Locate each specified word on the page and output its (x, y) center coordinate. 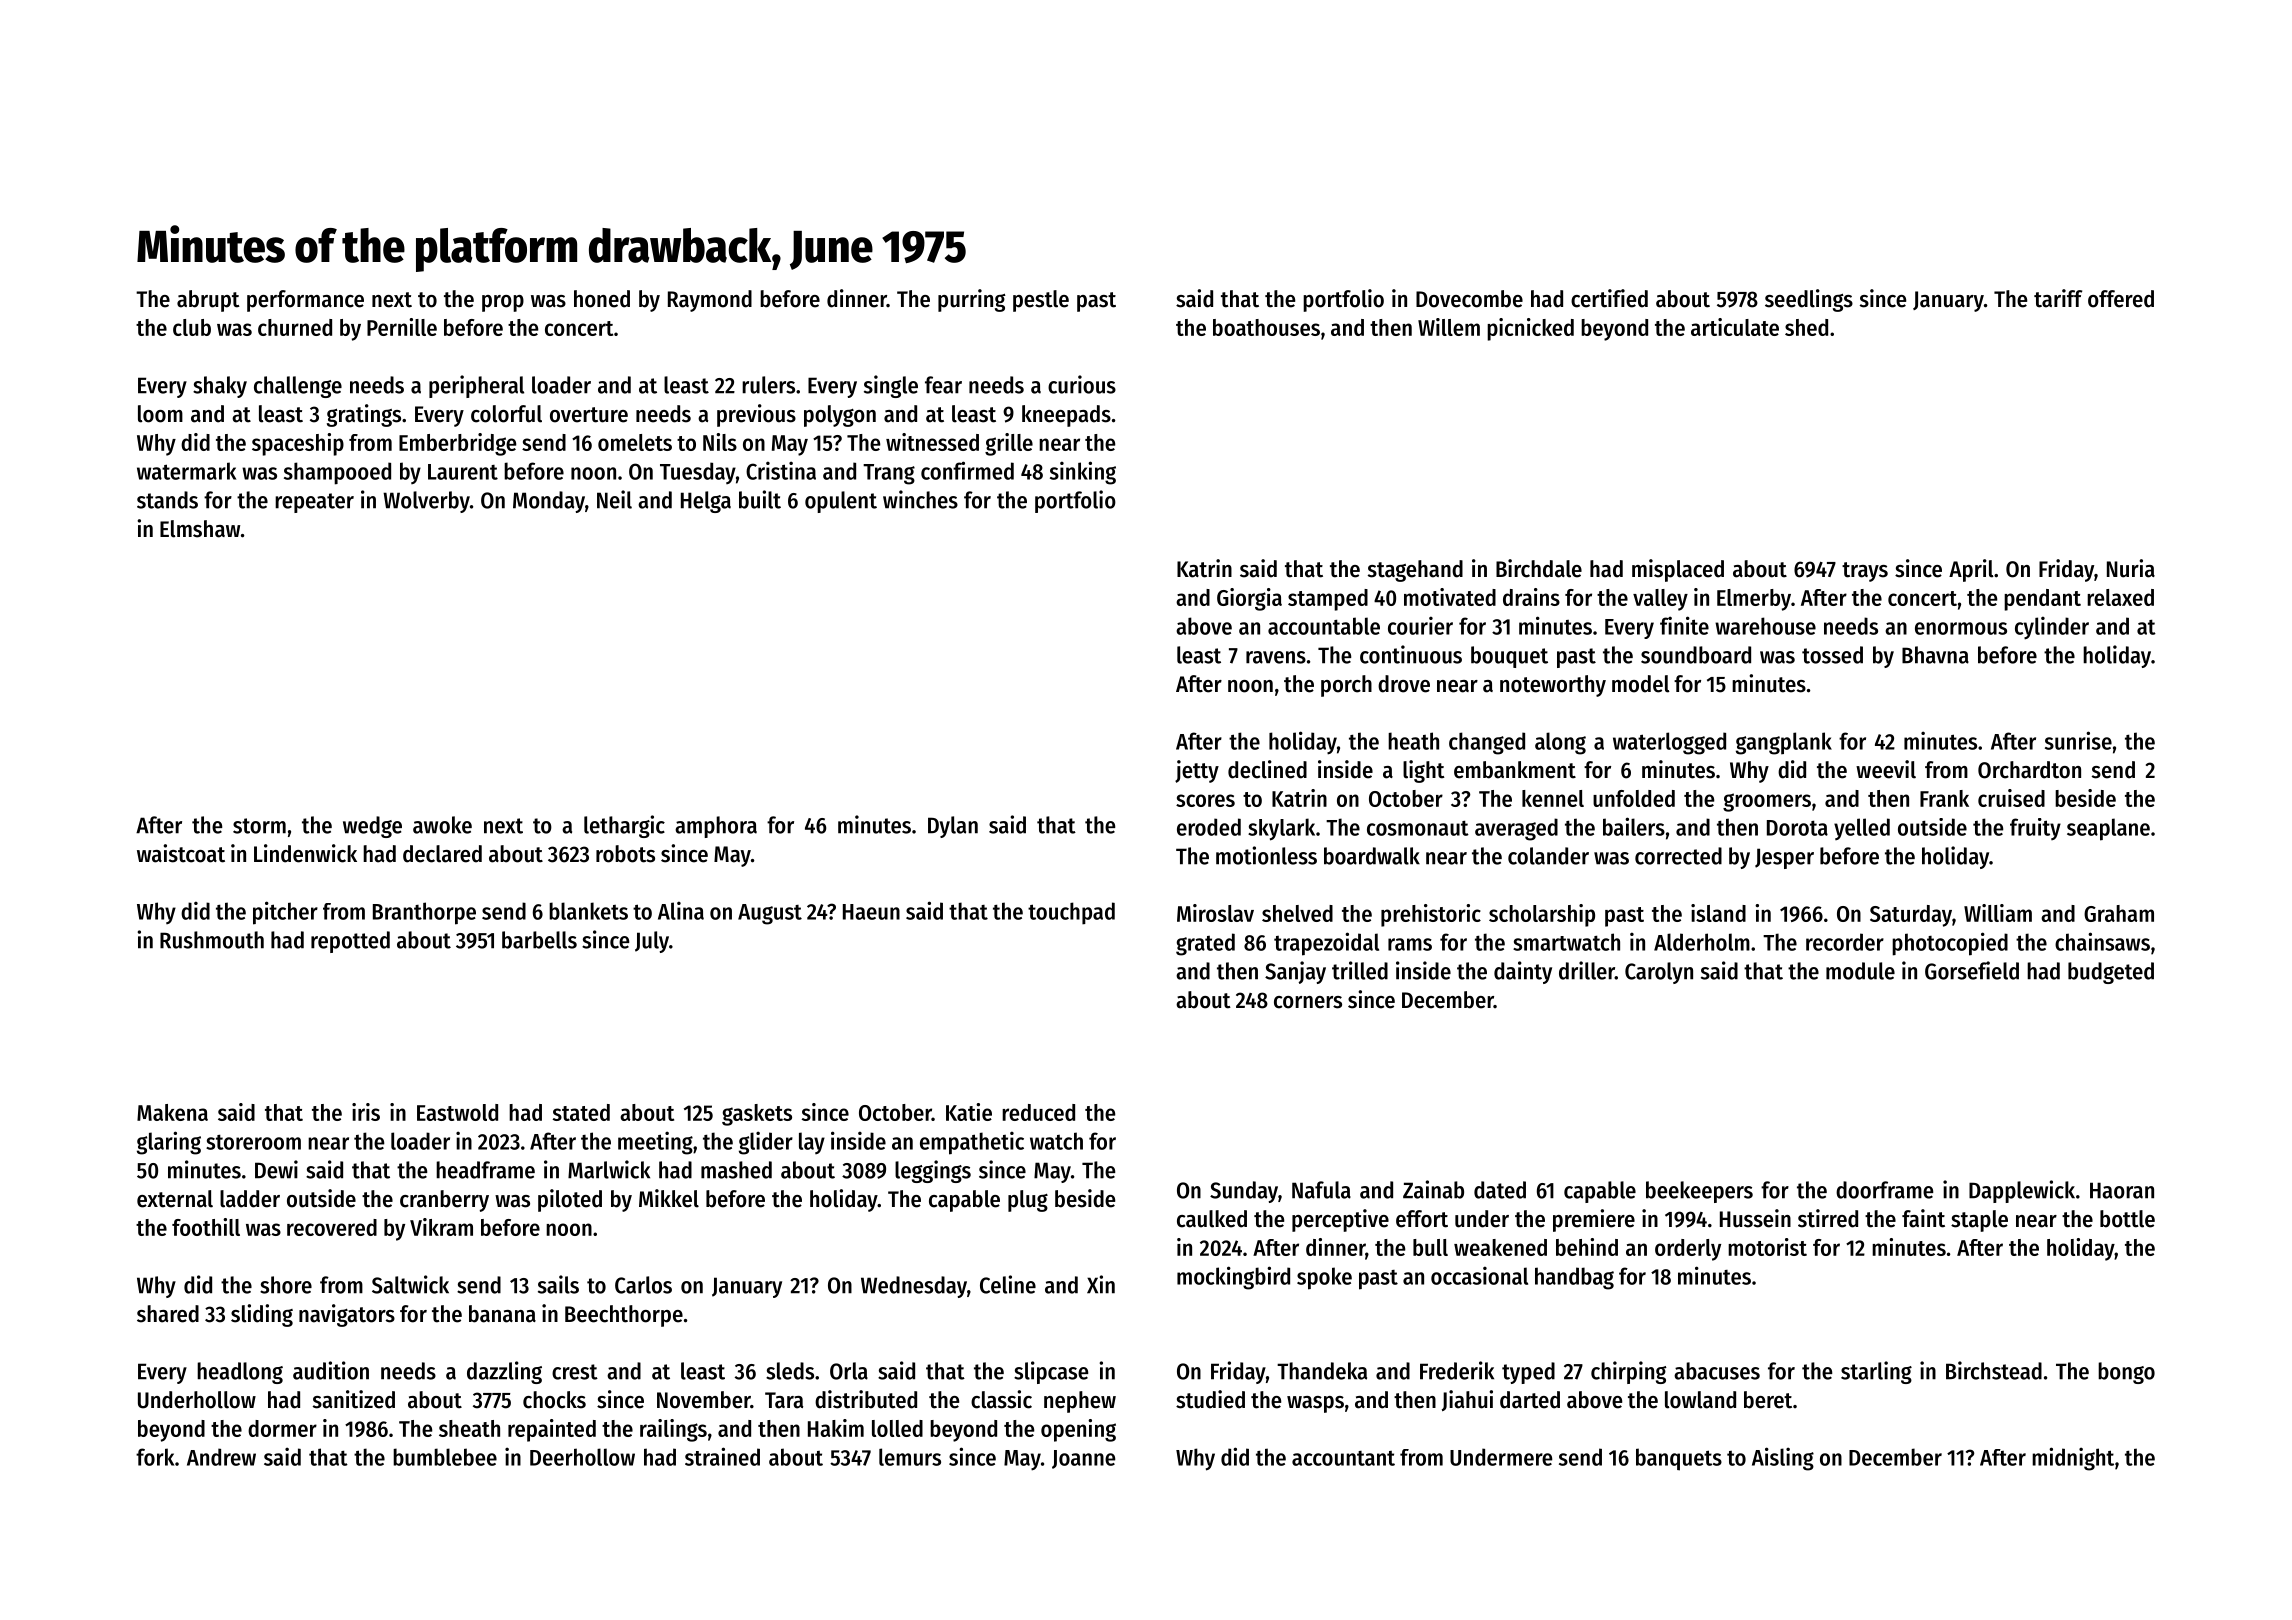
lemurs (910, 1457)
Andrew (221, 1457)
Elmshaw (200, 529)
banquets (1679, 1459)
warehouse (1765, 626)
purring (972, 300)
